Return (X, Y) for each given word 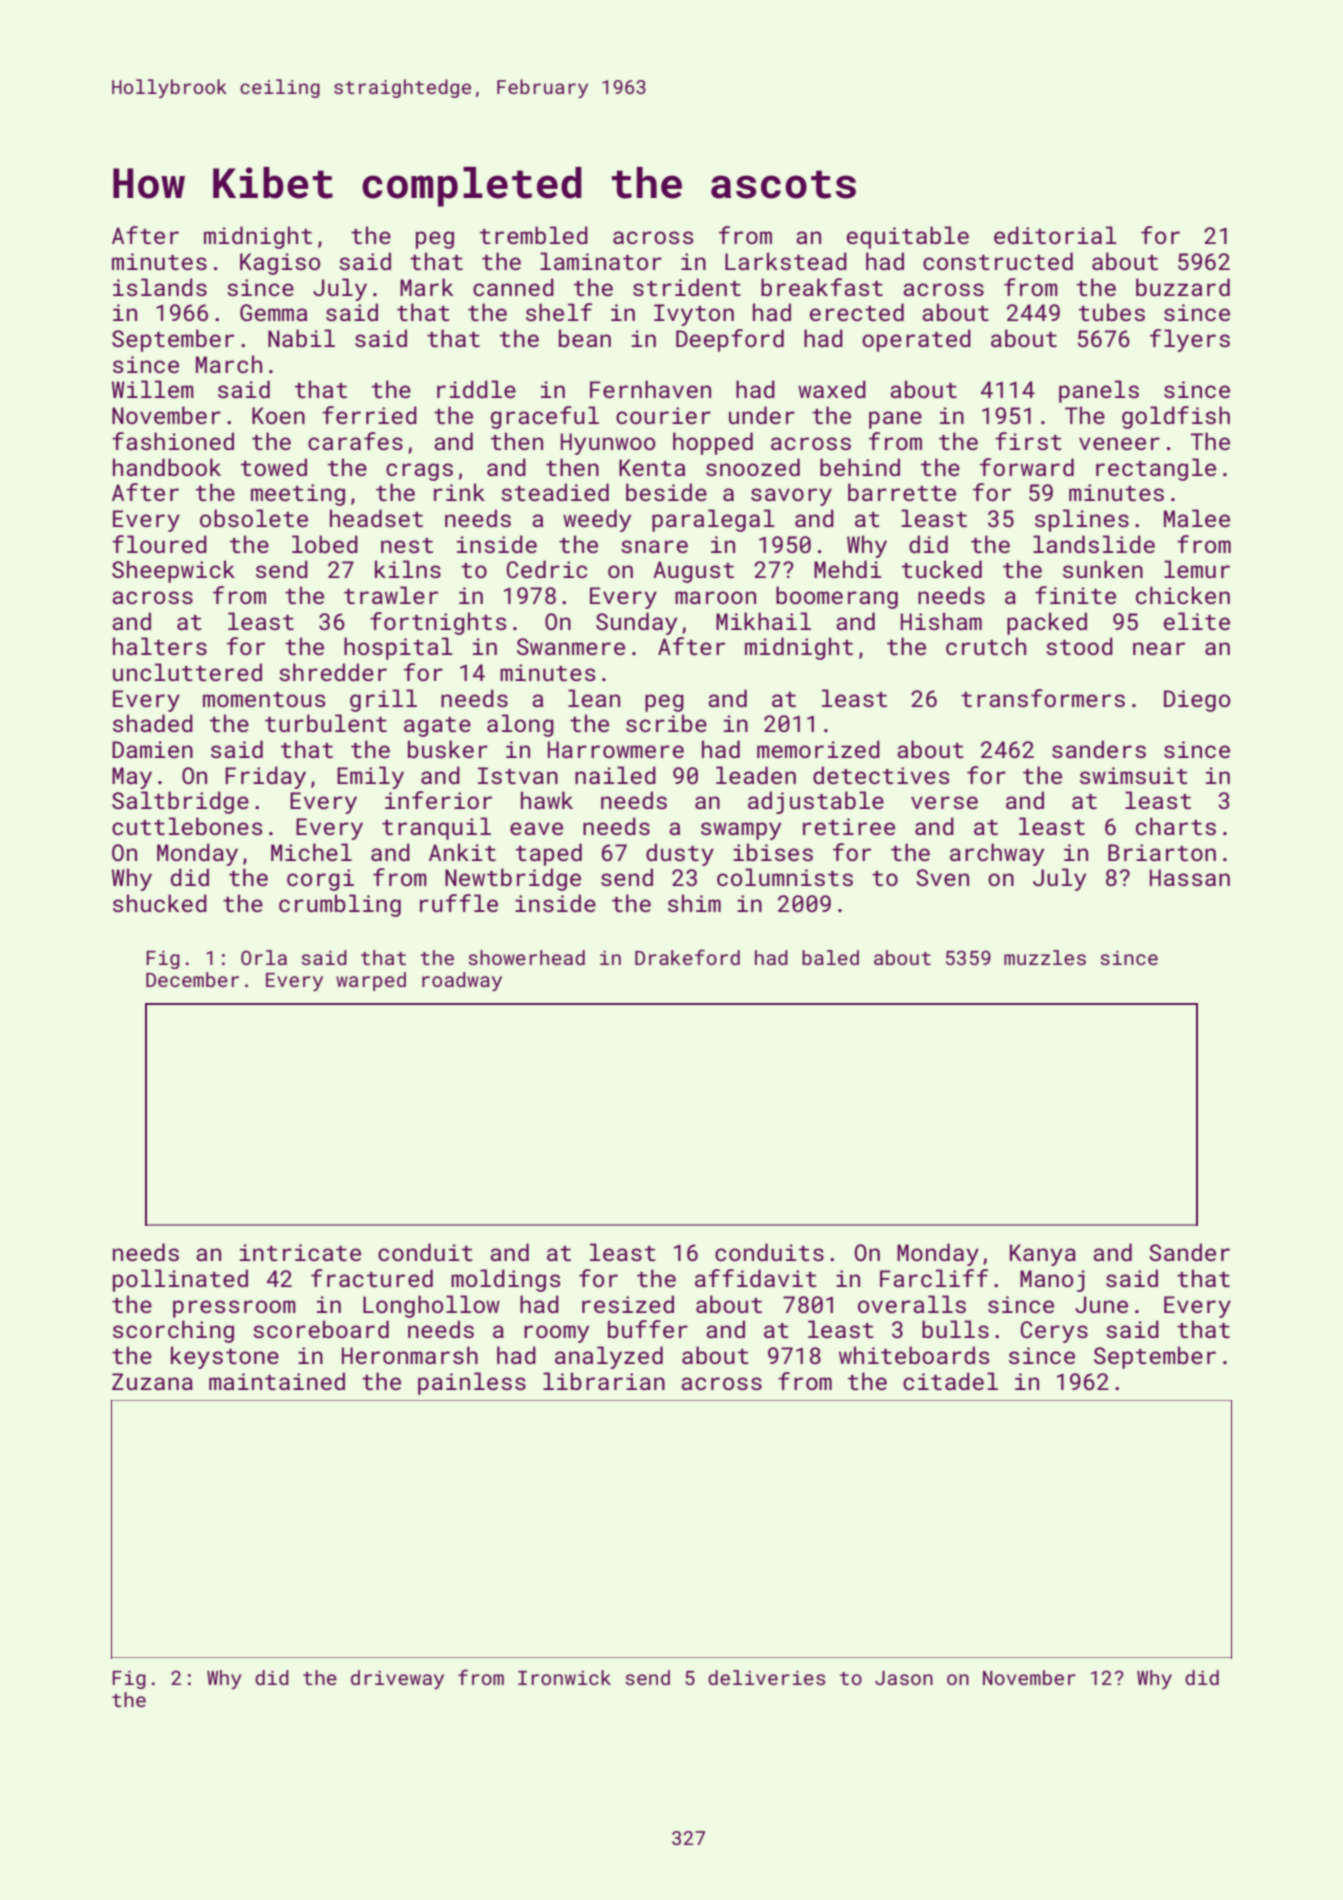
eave (536, 828)
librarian (604, 1381)
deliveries (766, 1677)
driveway (397, 1679)
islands (160, 287)
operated (916, 340)
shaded (153, 723)
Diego (1197, 701)
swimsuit (1134, 775)
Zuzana (152, 1381)
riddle (476, 389)
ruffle (459, 903)
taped (549, 854)
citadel (950, 1381)
